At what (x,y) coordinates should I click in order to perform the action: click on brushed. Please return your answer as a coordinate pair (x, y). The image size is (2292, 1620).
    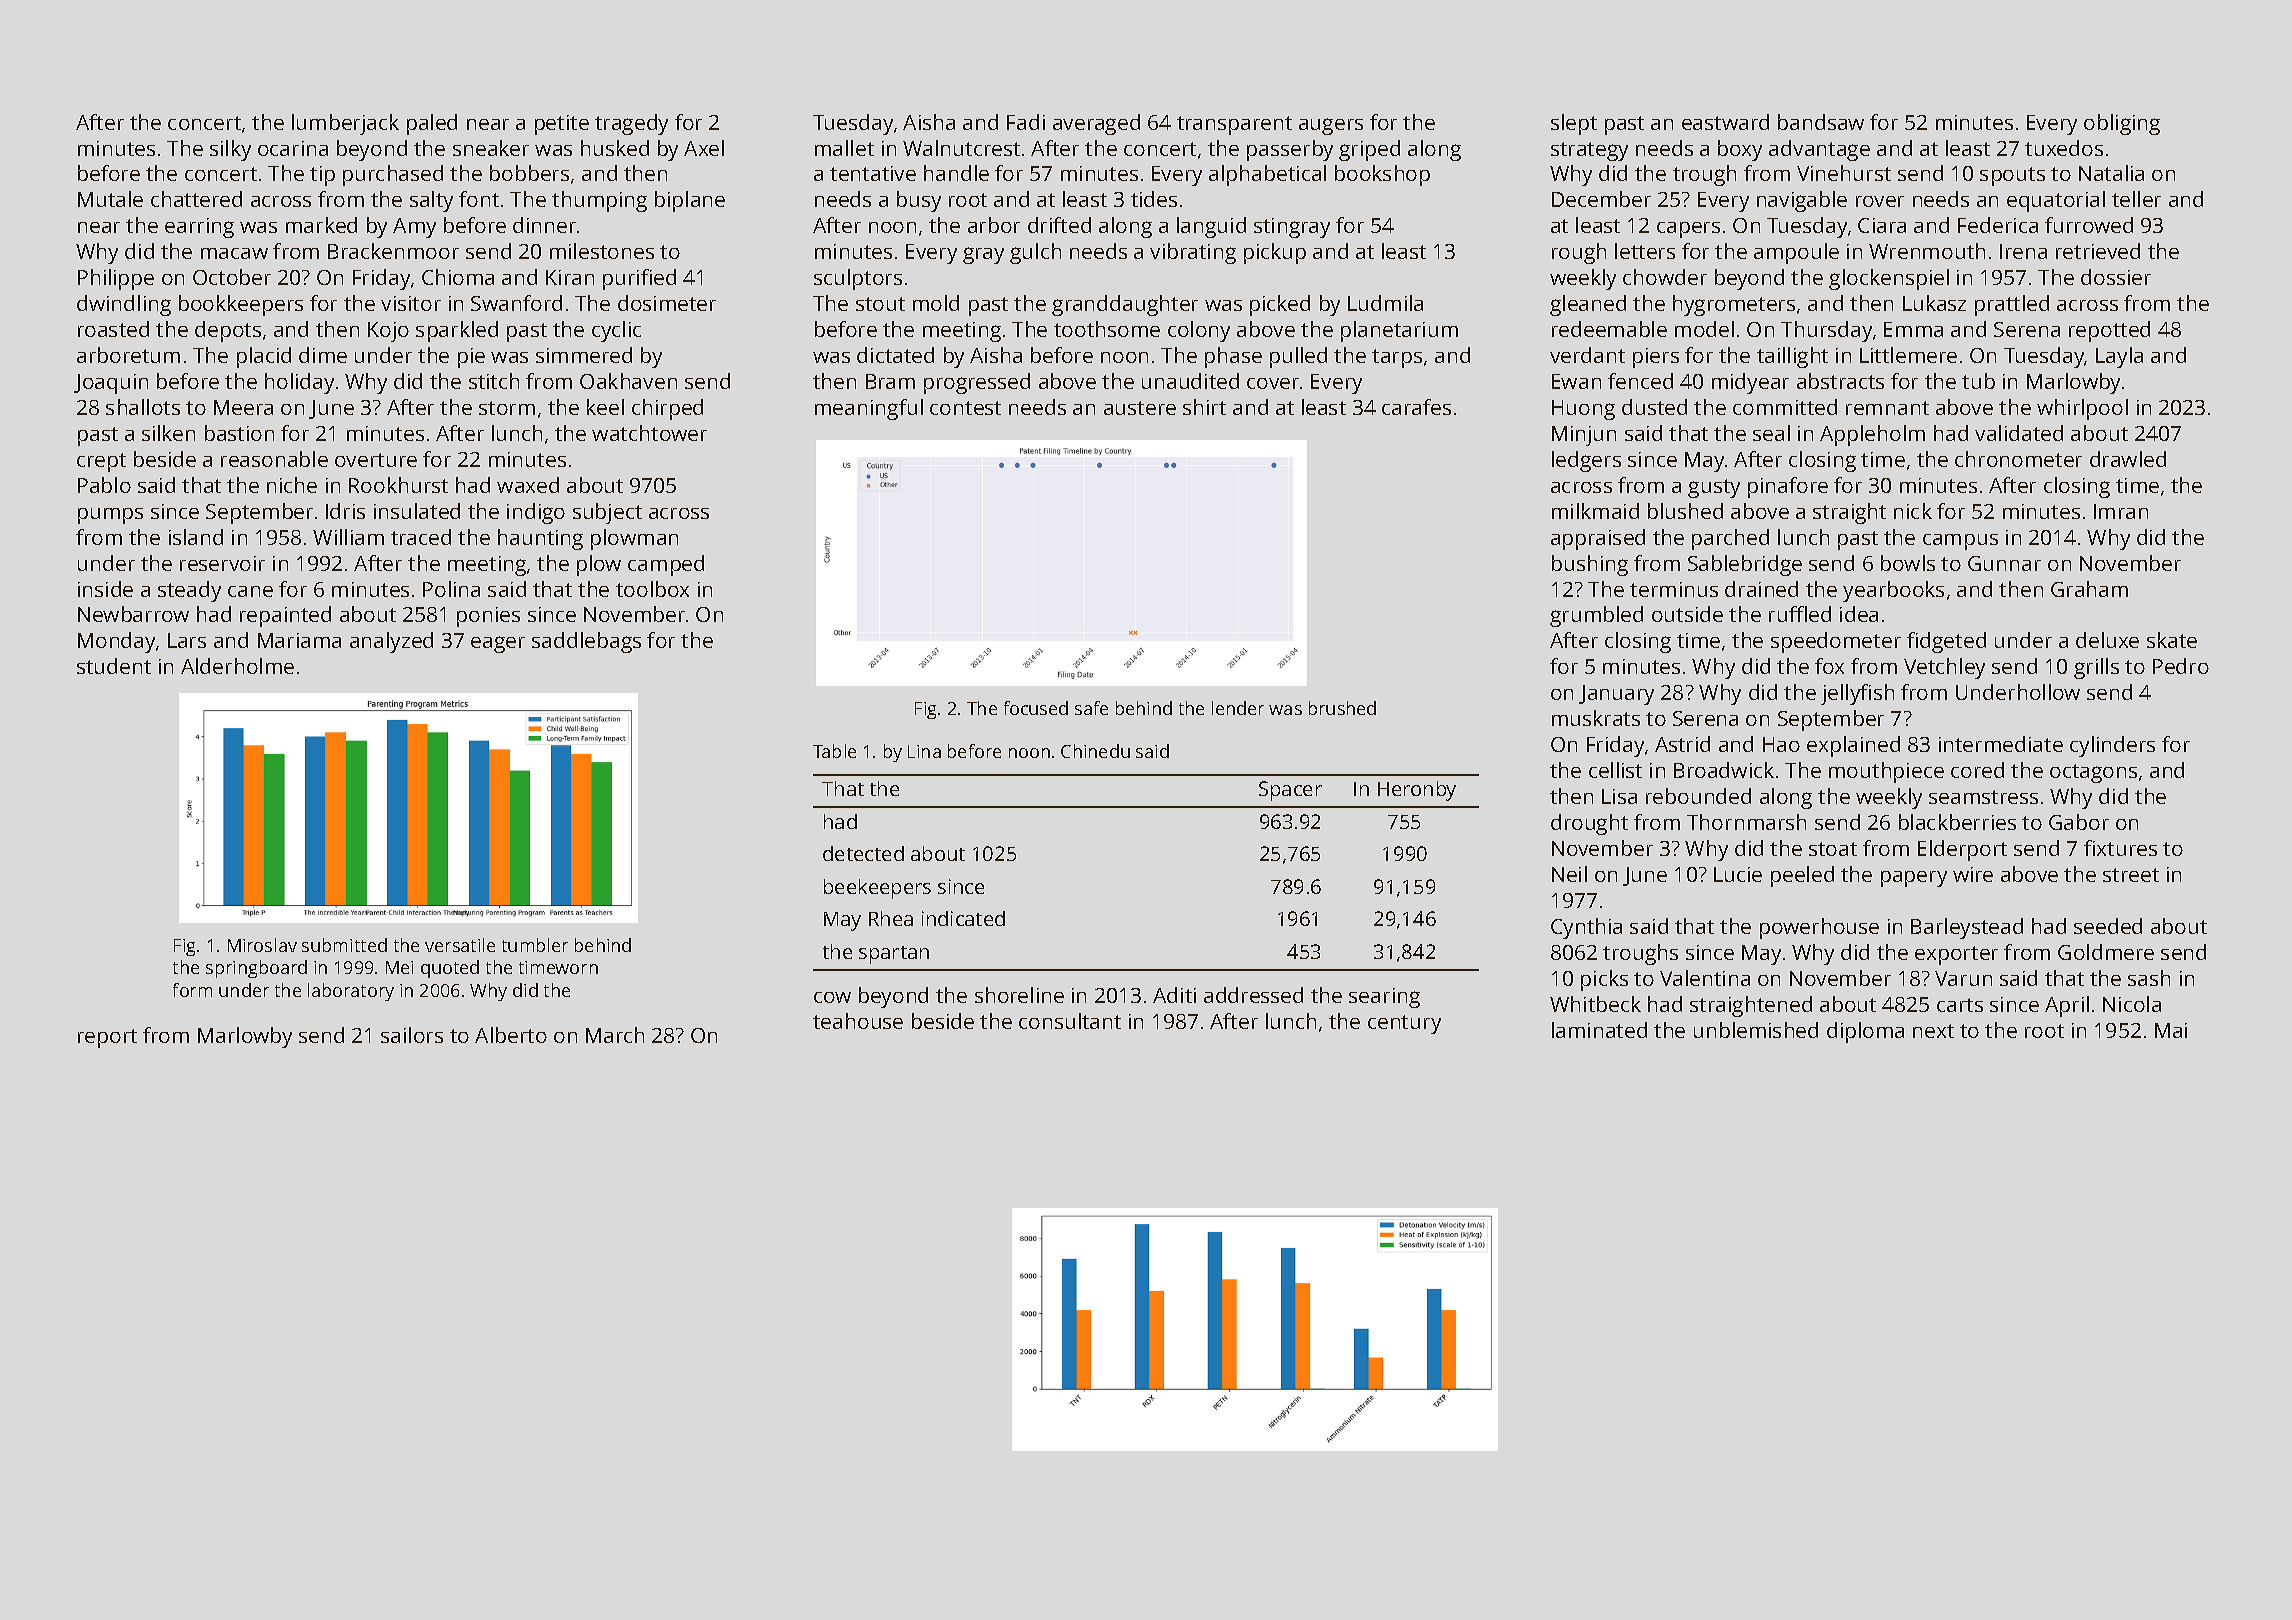
    Looking at the image, I should click on (1342, 708).
